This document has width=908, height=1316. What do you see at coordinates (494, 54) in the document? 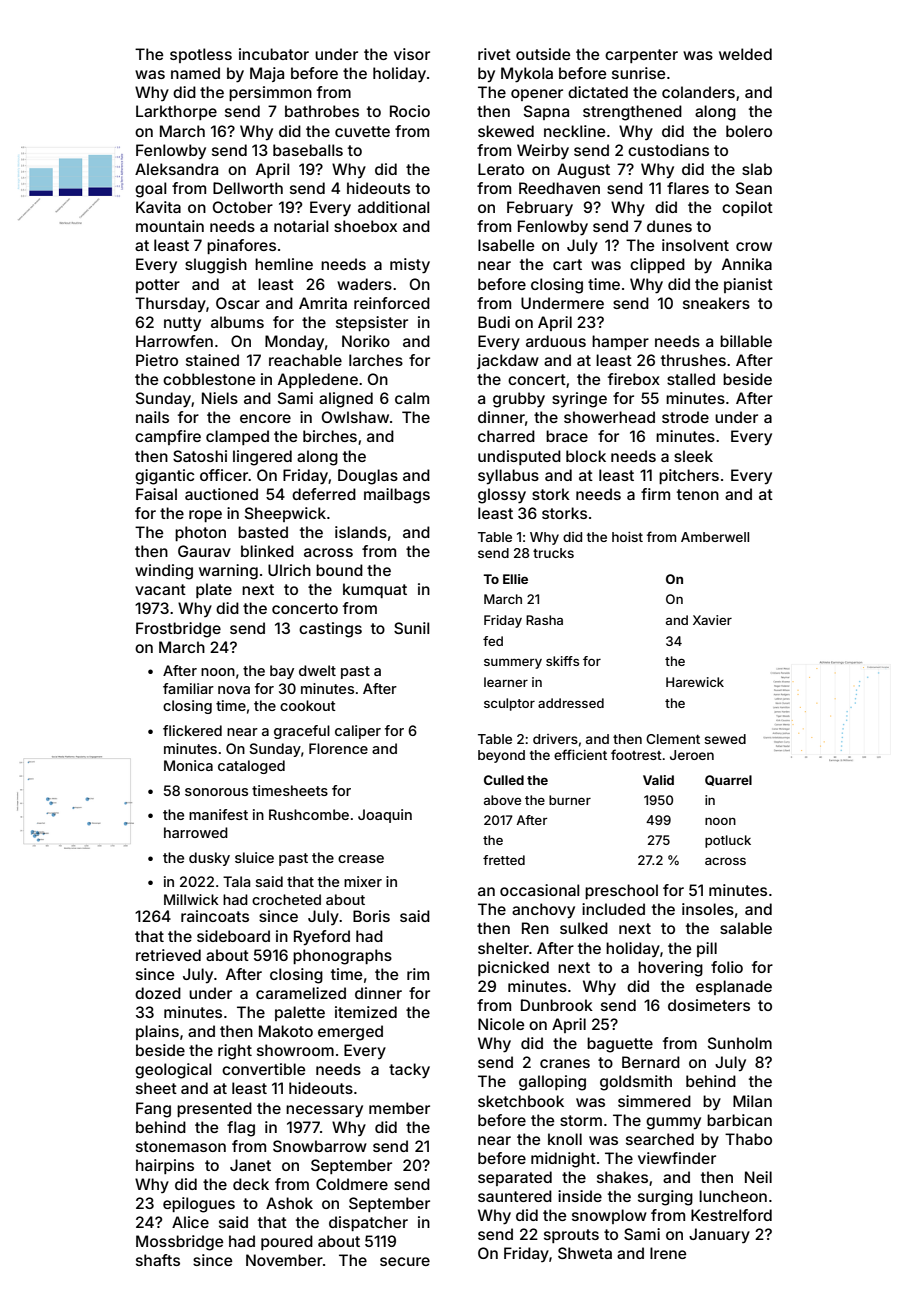
I see `rivet` at bounding box center [494, 54].
